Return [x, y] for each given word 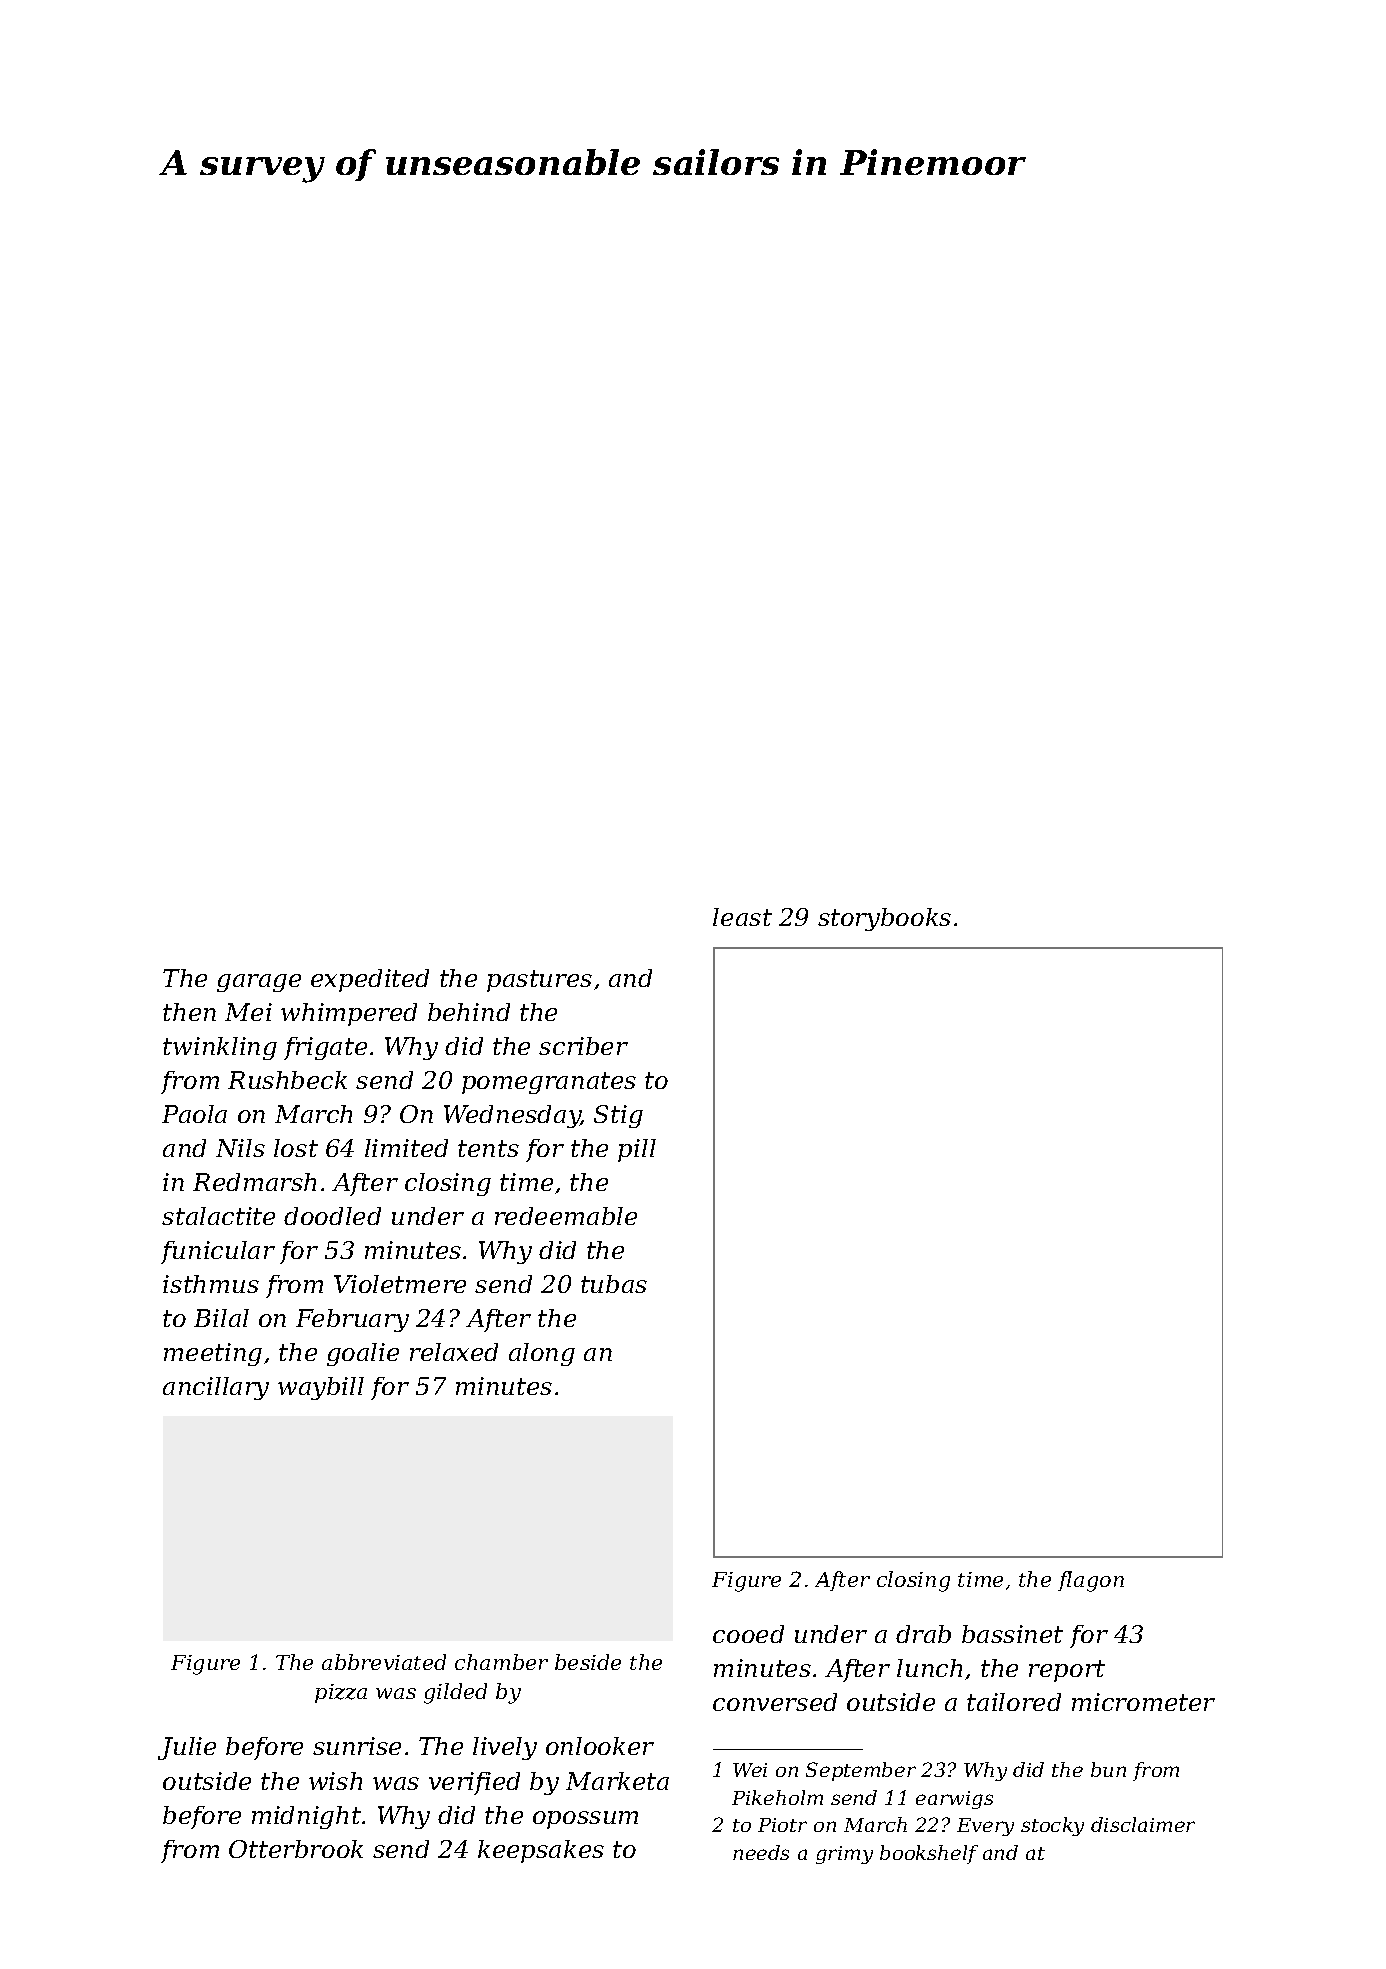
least [742, 917]
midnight [306, 1817]
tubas [614, 1284]
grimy [844, 1855]
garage [259, 983]
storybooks [884, 919]
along [542, 1354]
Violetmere [400, 1284]
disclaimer [1143, 1824]
